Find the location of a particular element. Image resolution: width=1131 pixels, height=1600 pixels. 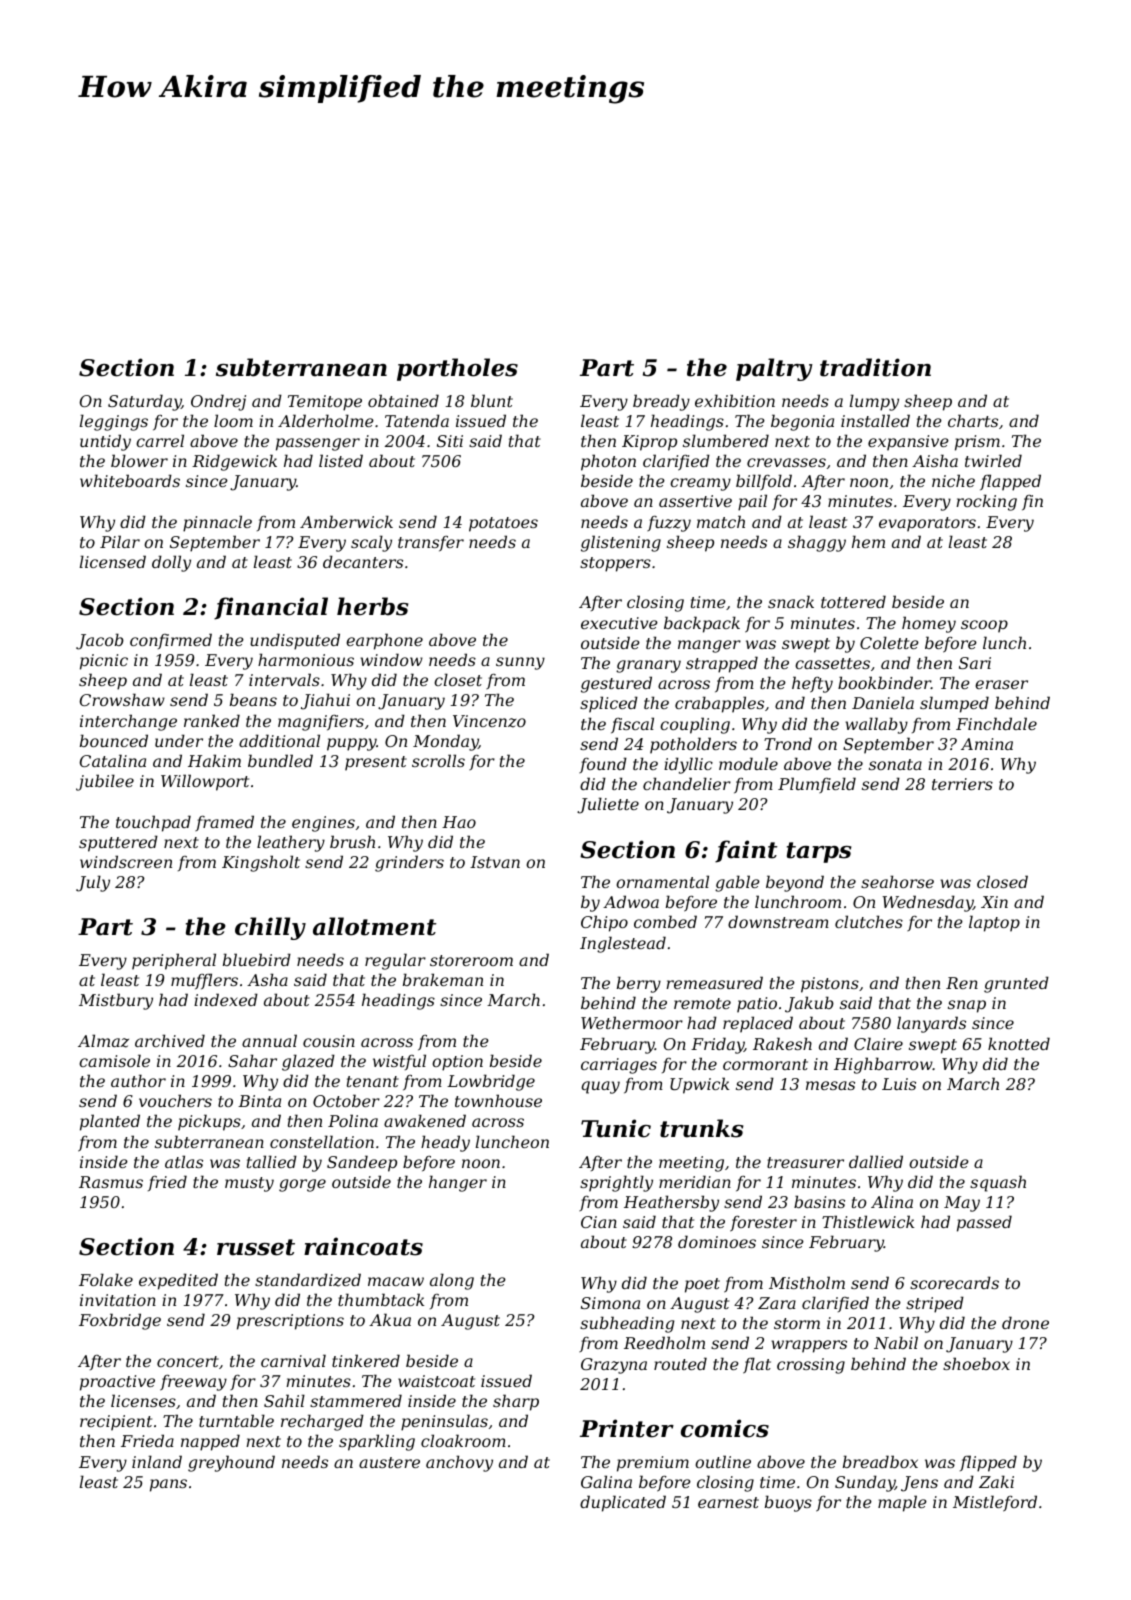

sprightly is located at coordinates (616, 1183).
